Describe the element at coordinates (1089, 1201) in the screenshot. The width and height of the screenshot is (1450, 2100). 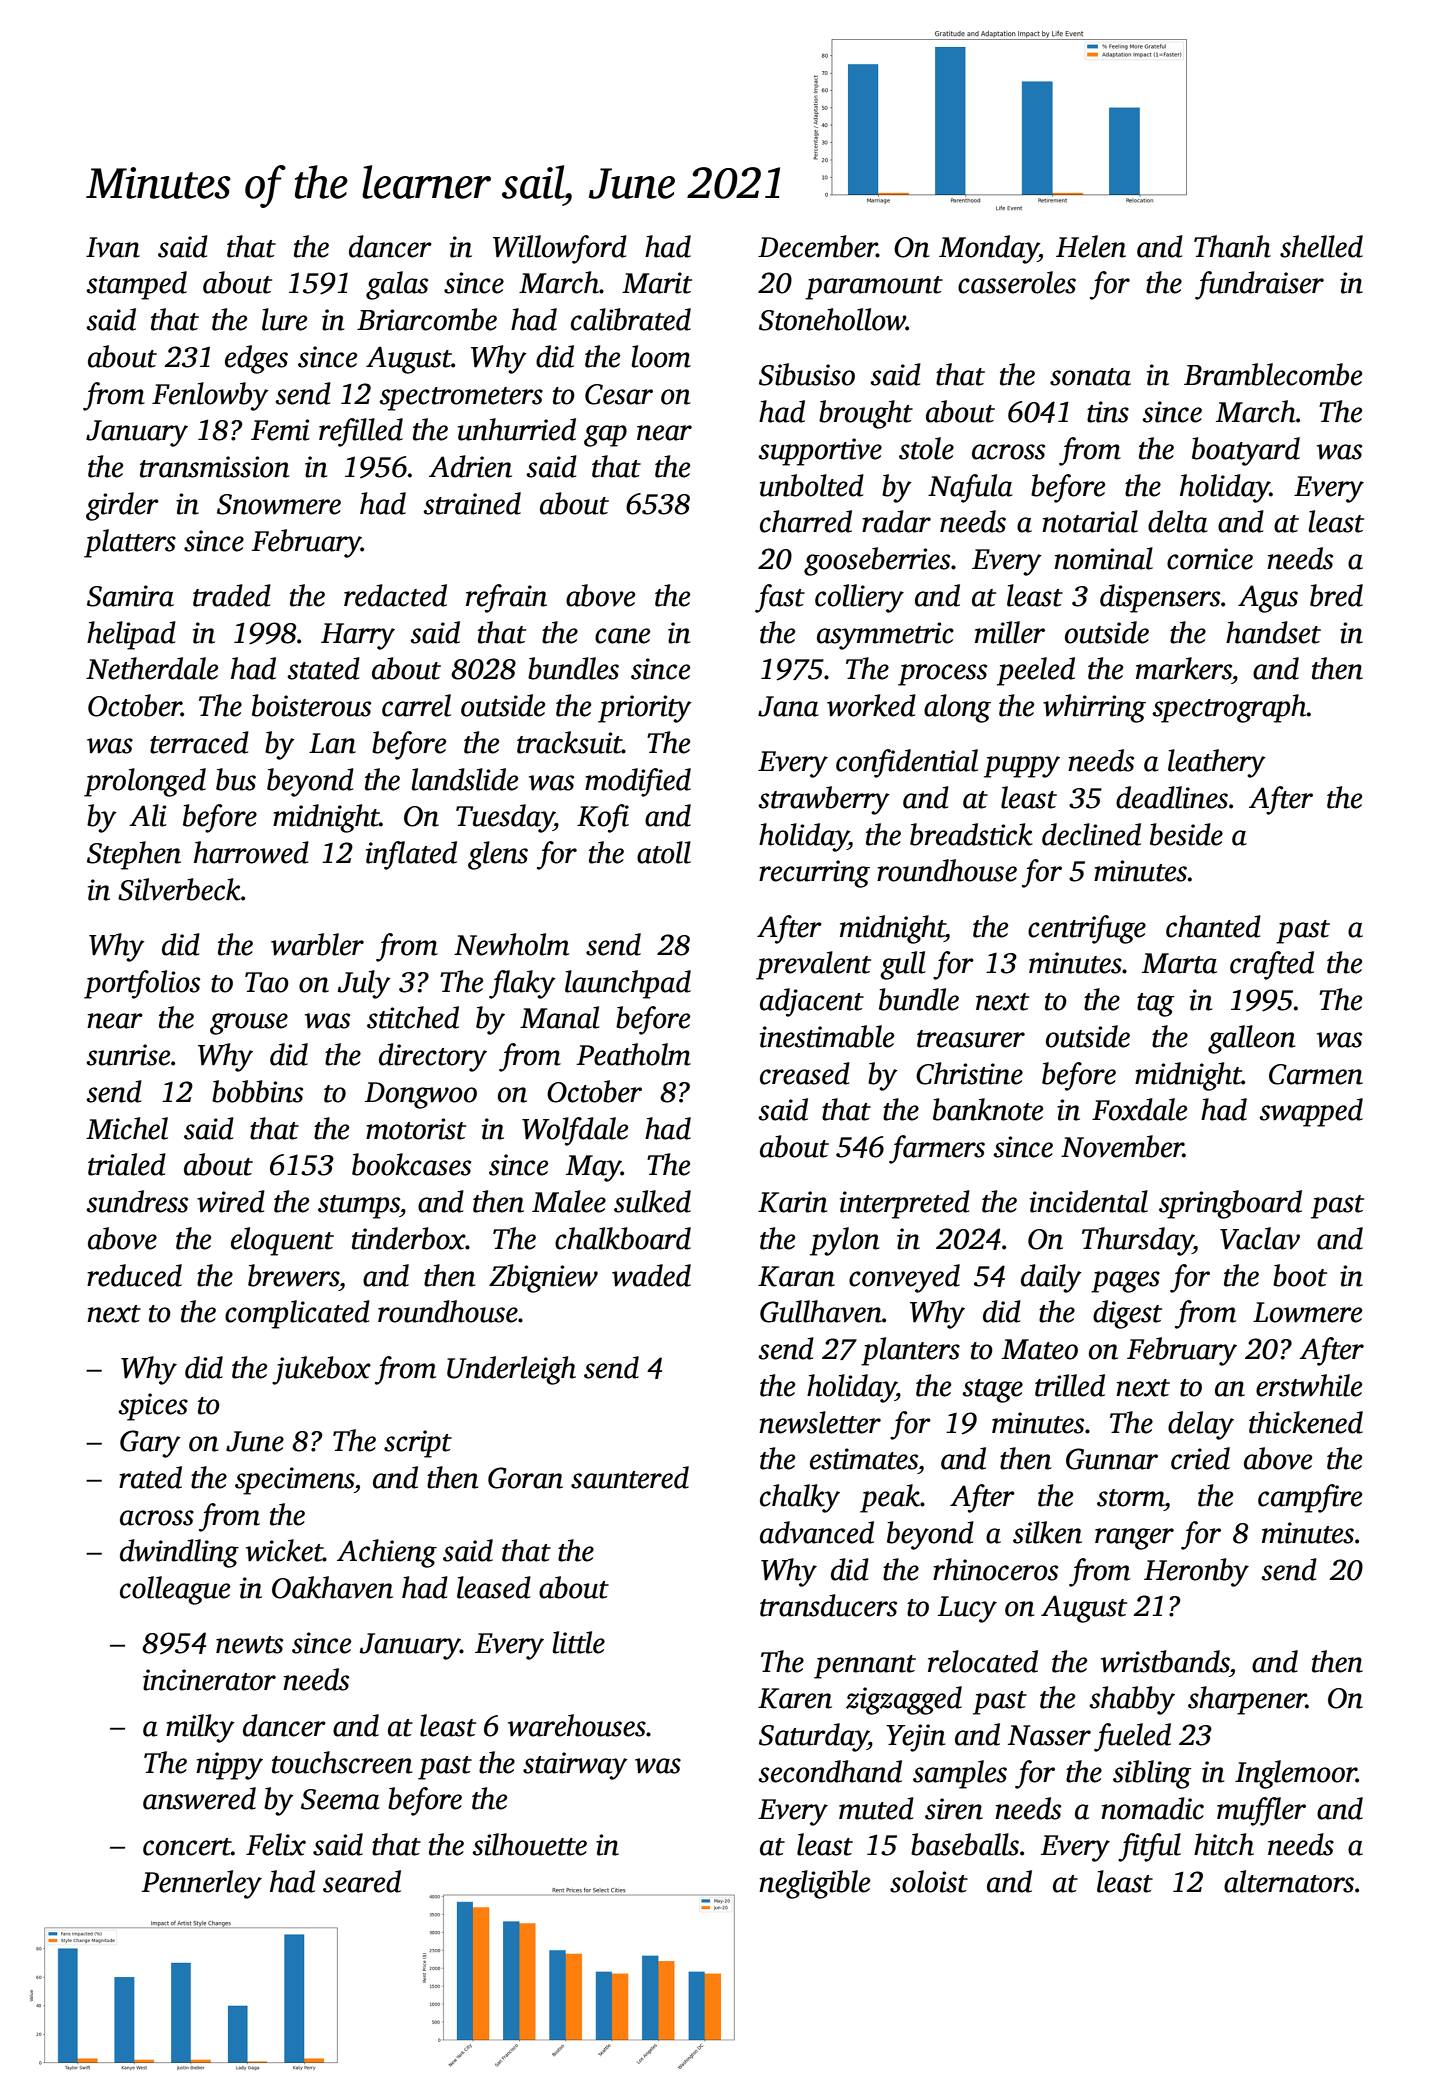
I see `incidental` at that location.
